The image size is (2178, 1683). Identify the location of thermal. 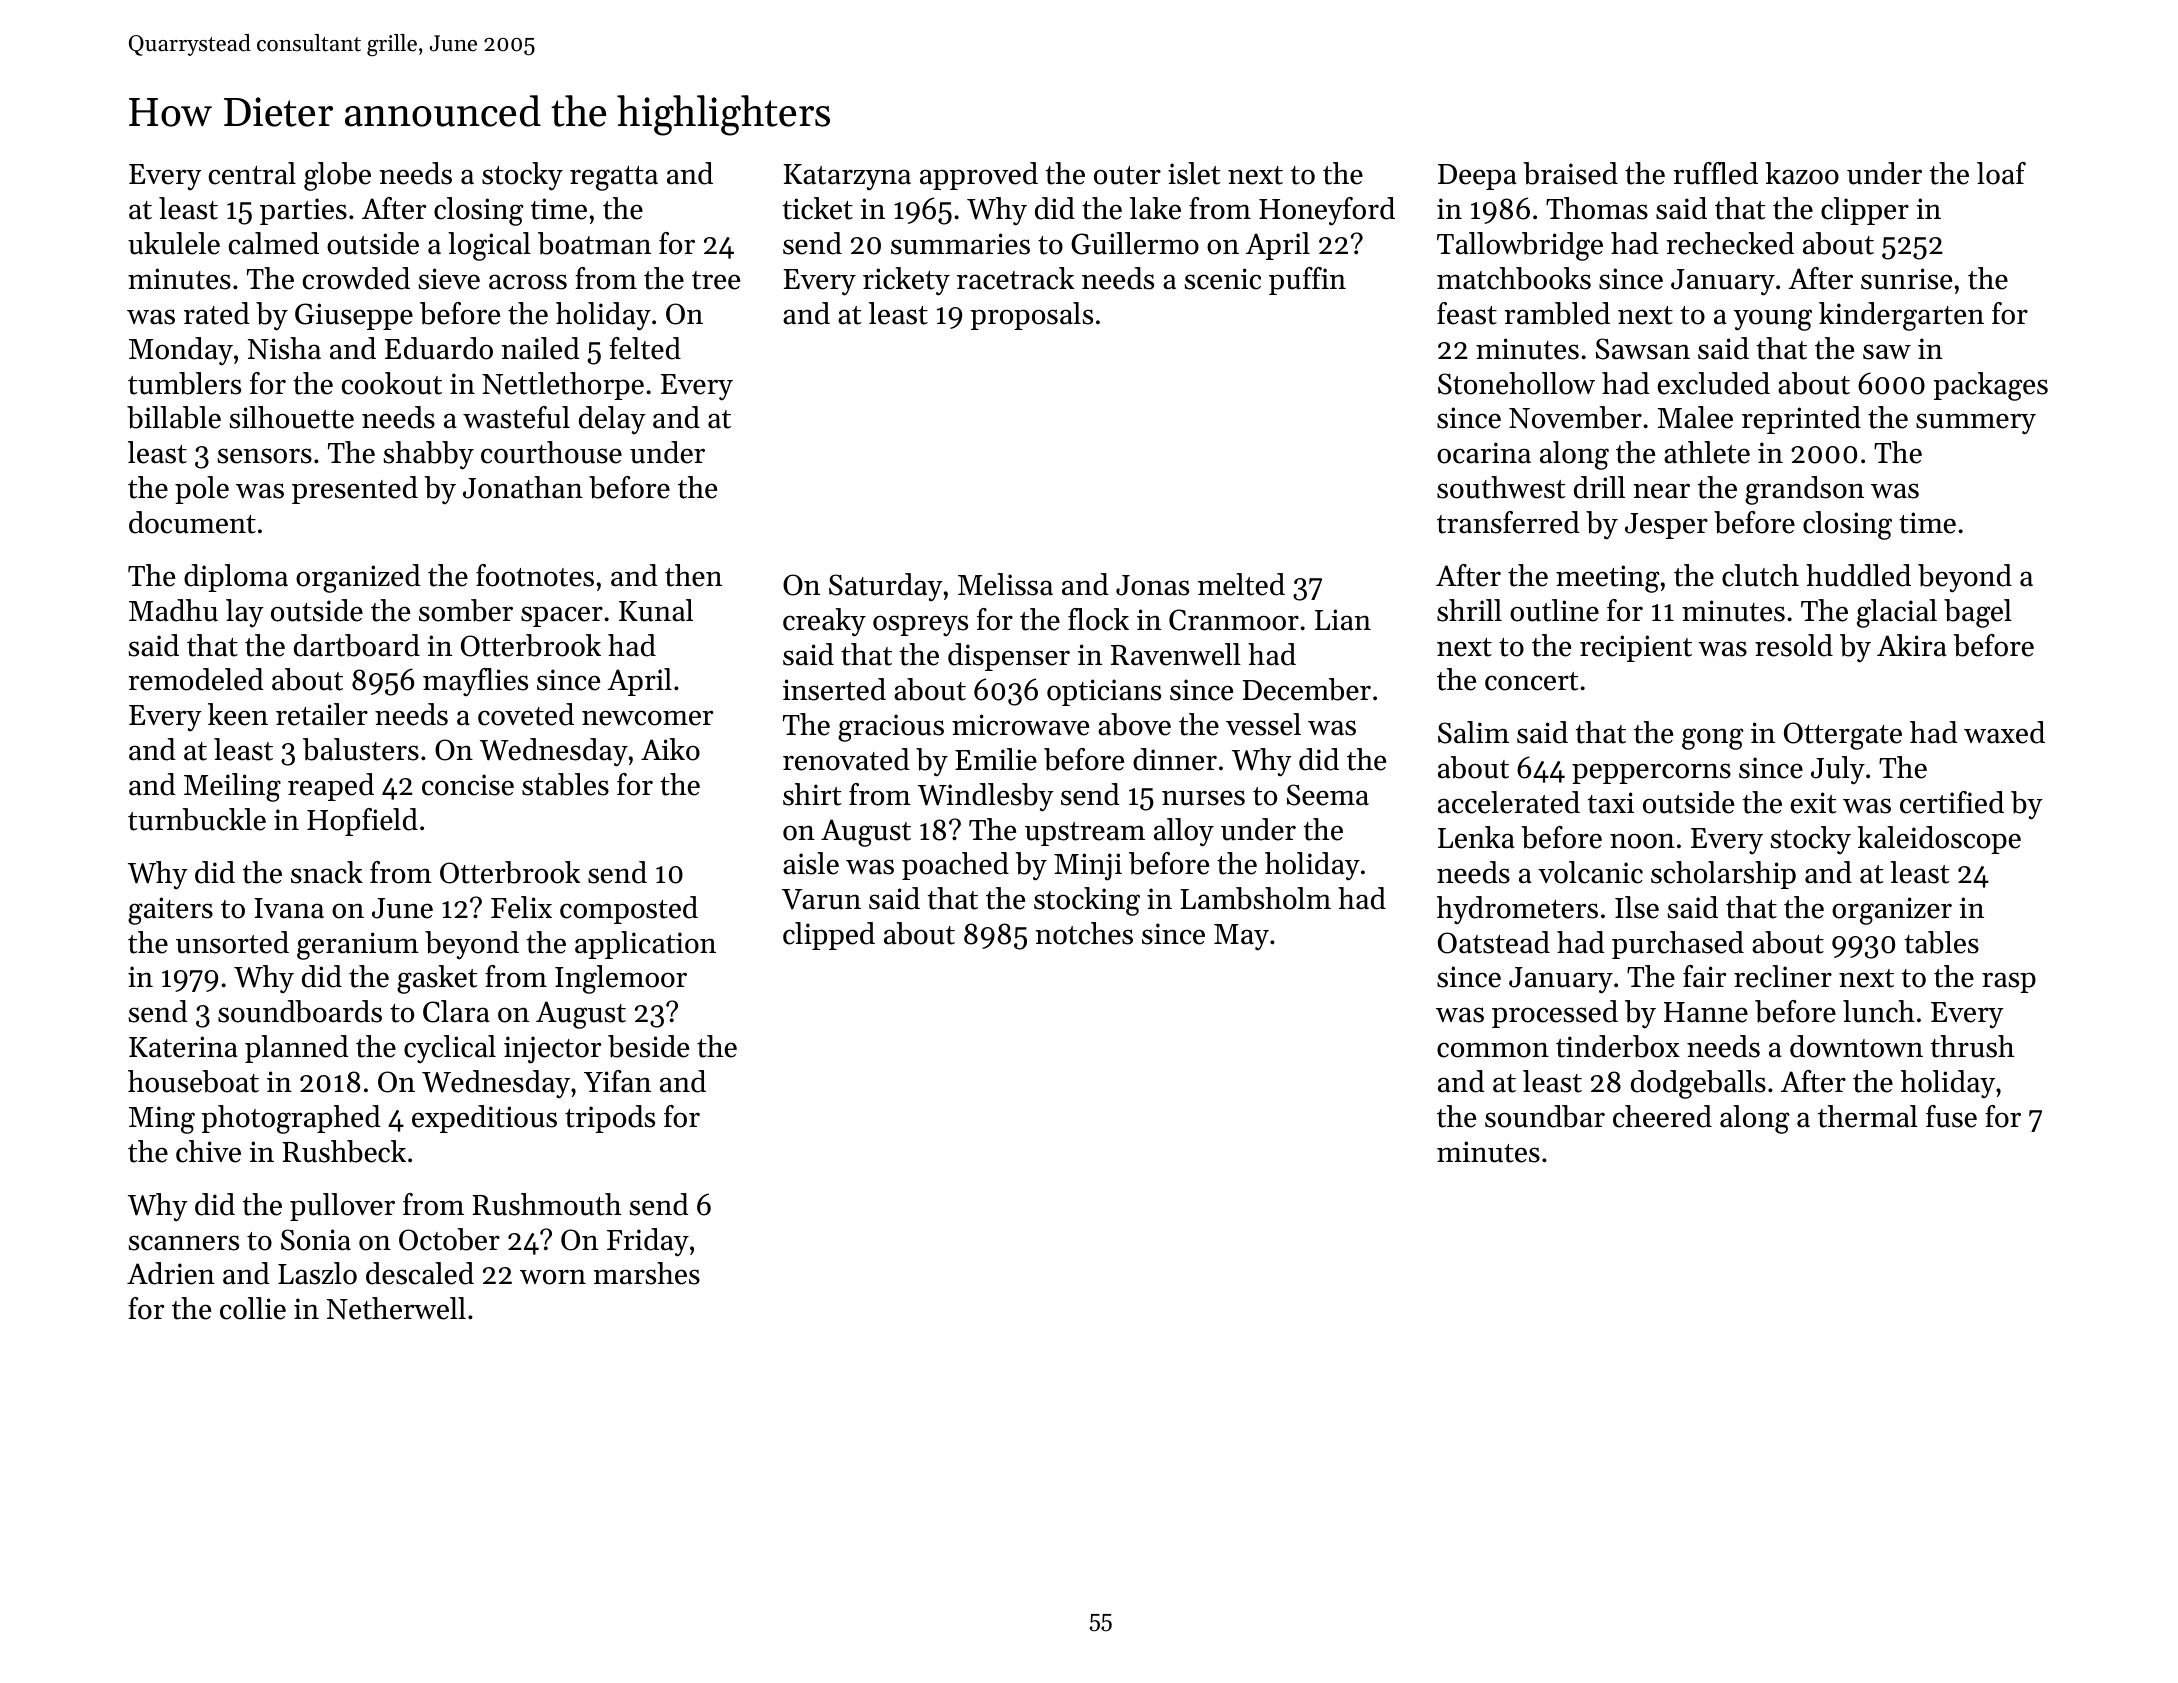
(1868, 1116).
